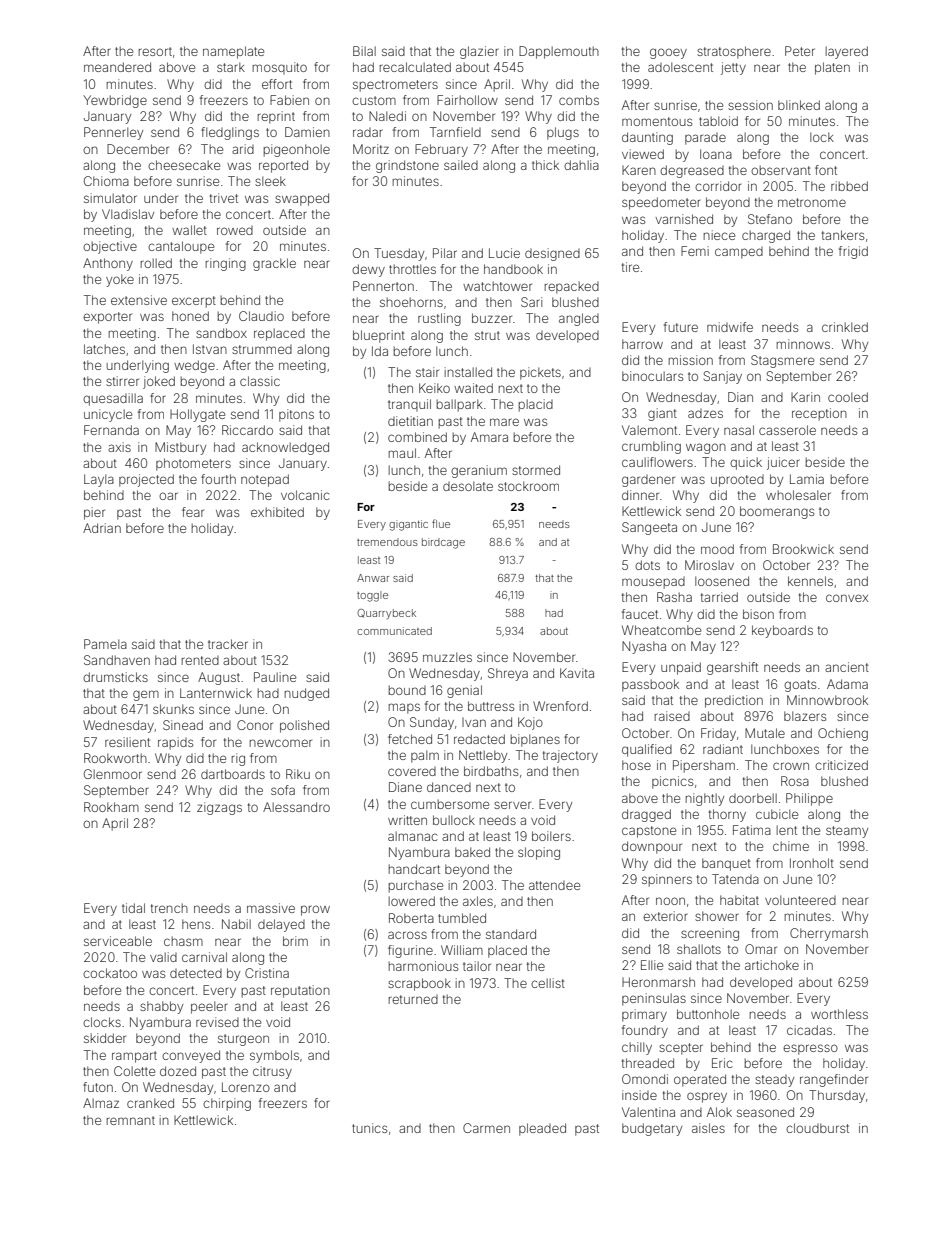  I want to click on Nabil, so click(236, 924).
